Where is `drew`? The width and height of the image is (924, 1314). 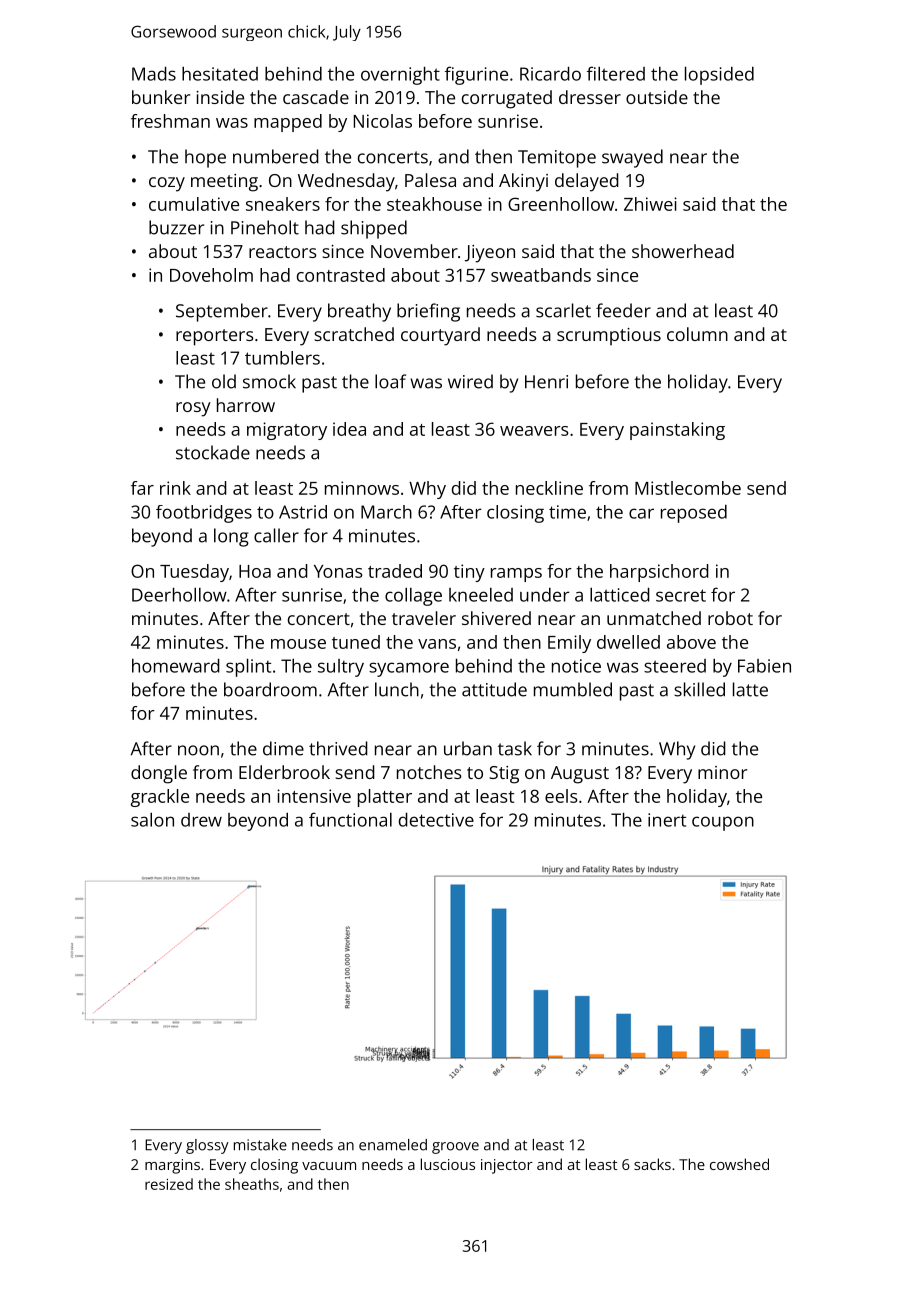
drew is located at coordinates (201, 820).
